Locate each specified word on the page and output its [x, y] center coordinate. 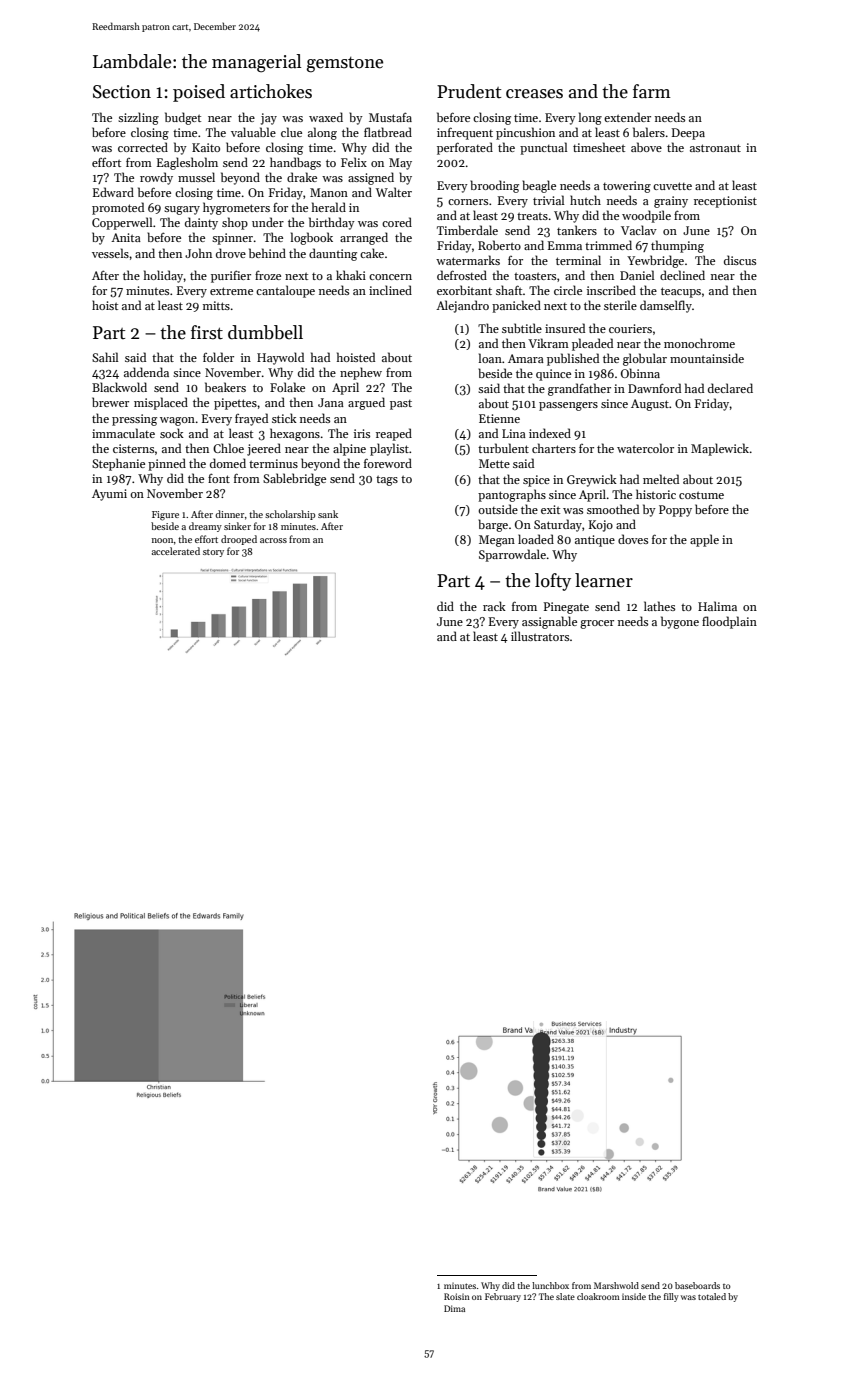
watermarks [468, 260]
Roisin [457, 1296]
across [273, 540]
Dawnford [654, 388]
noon [163, 540]
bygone [680, 622]
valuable [253, 132]
